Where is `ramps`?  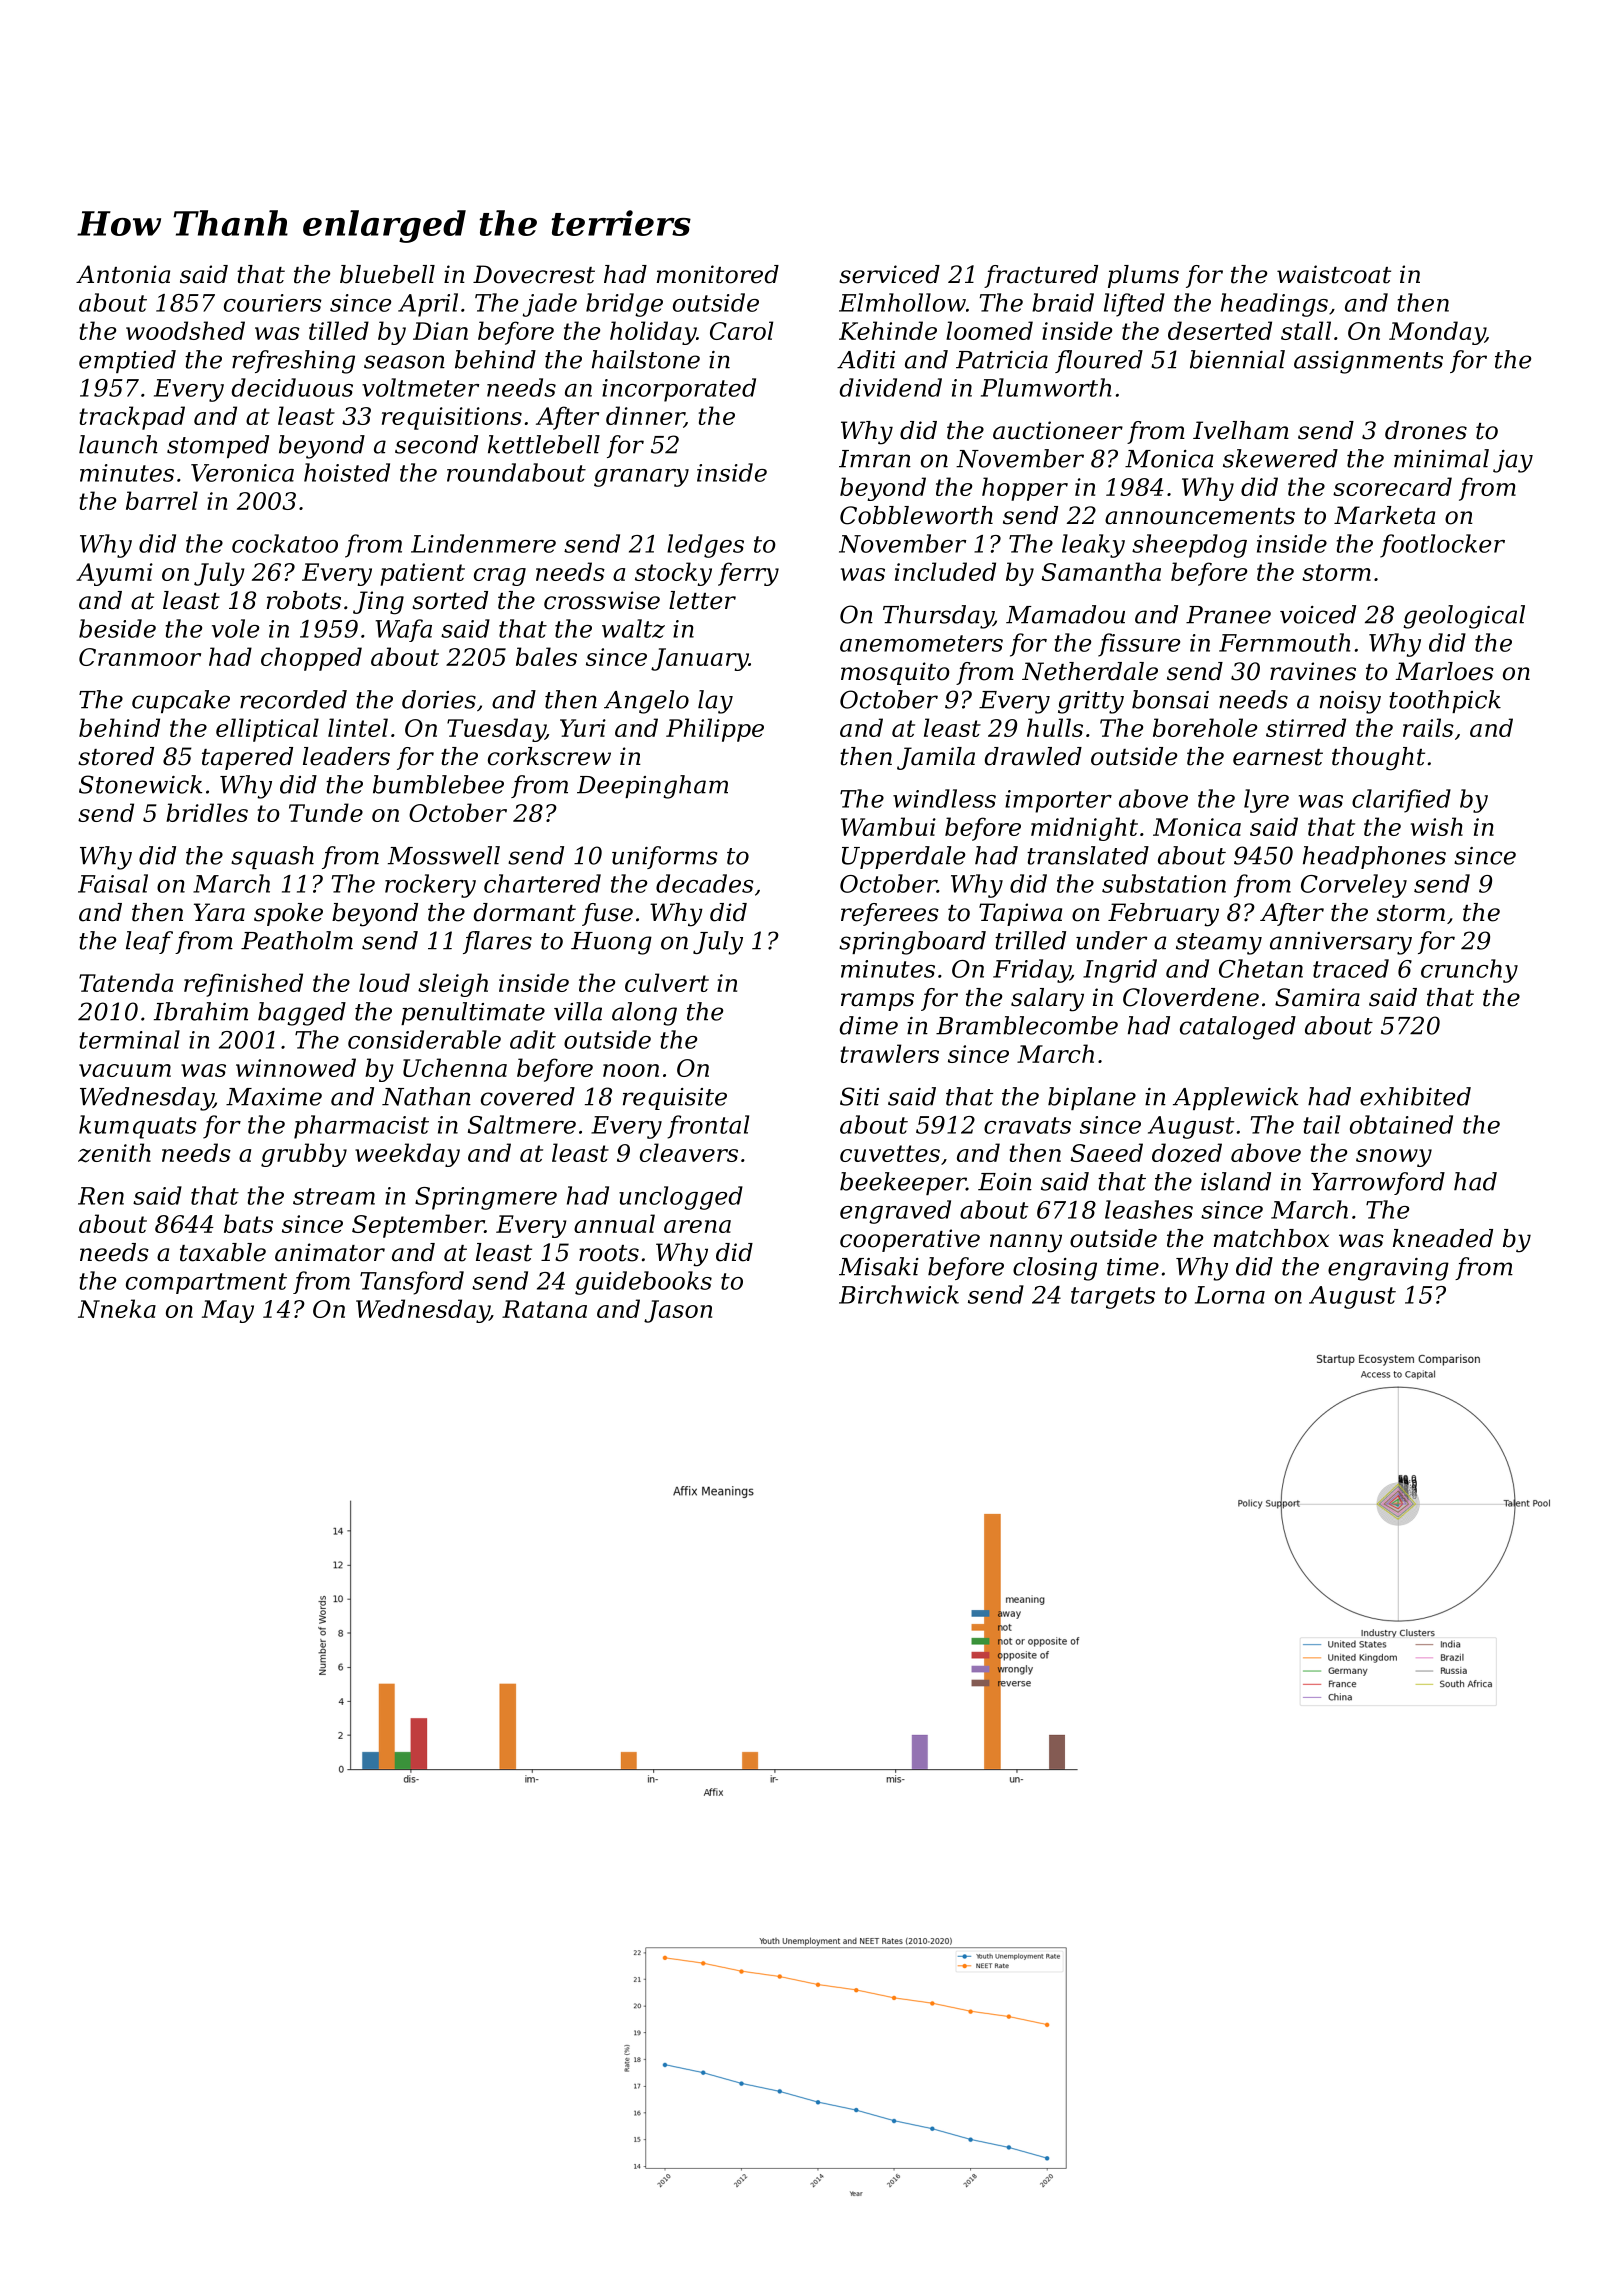
ramps is located at coordinates (877, 1002).
